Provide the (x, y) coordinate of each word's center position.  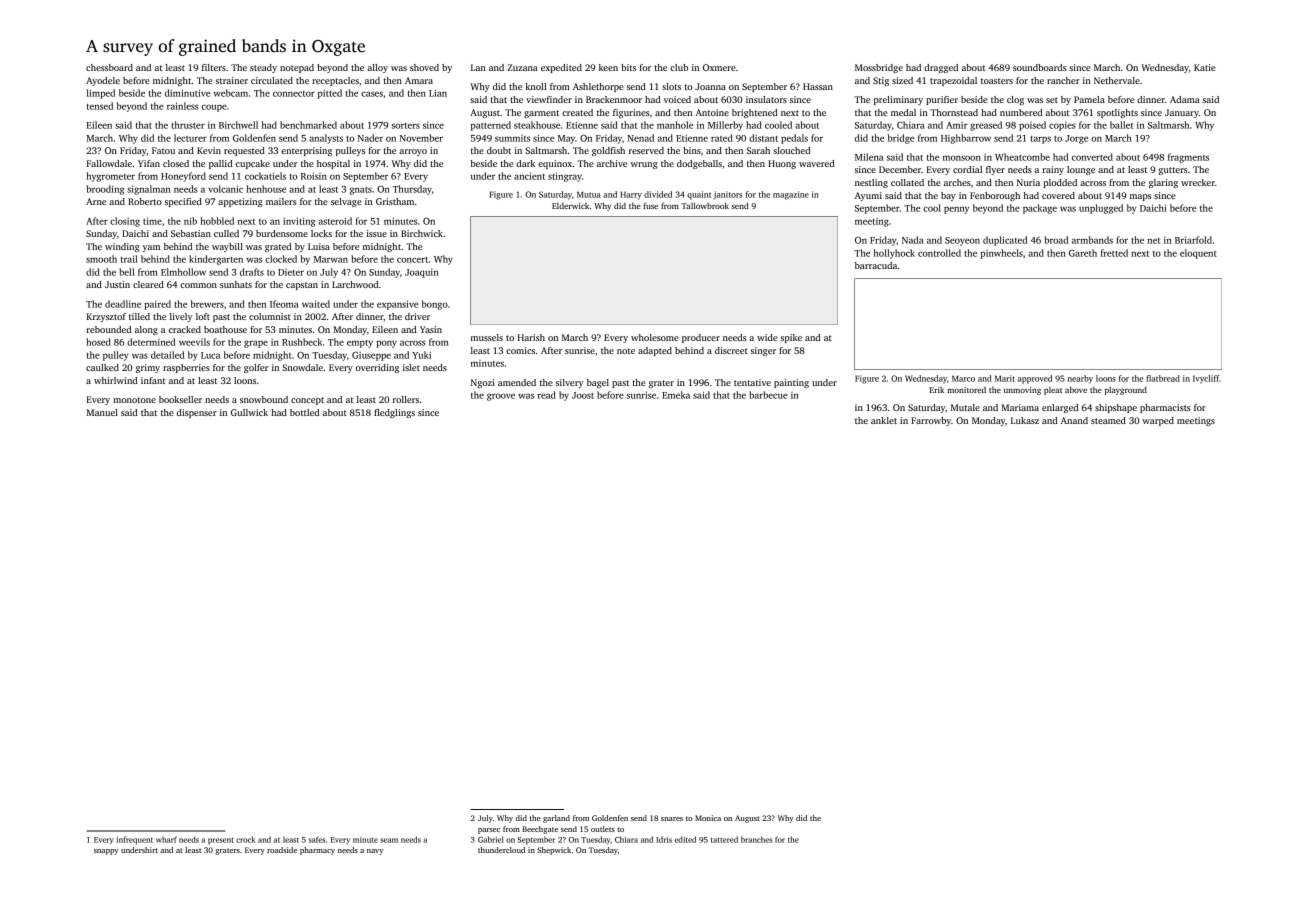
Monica (708, 818)
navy (375, 852)
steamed (1108, 420)
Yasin (431, 329)
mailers (281, 201)
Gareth (1083, 253)
